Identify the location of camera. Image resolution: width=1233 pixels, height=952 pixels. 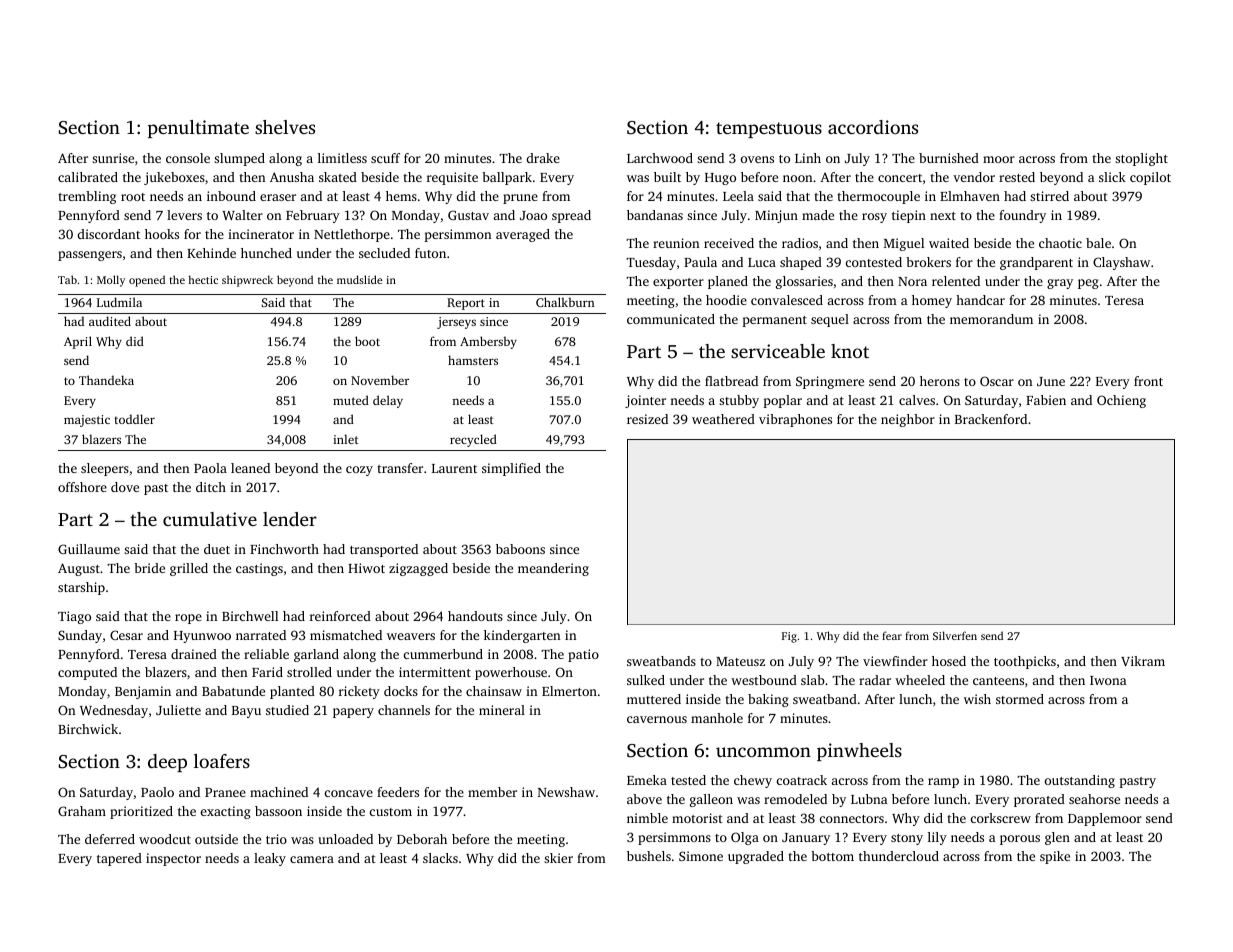
(312, 859).
